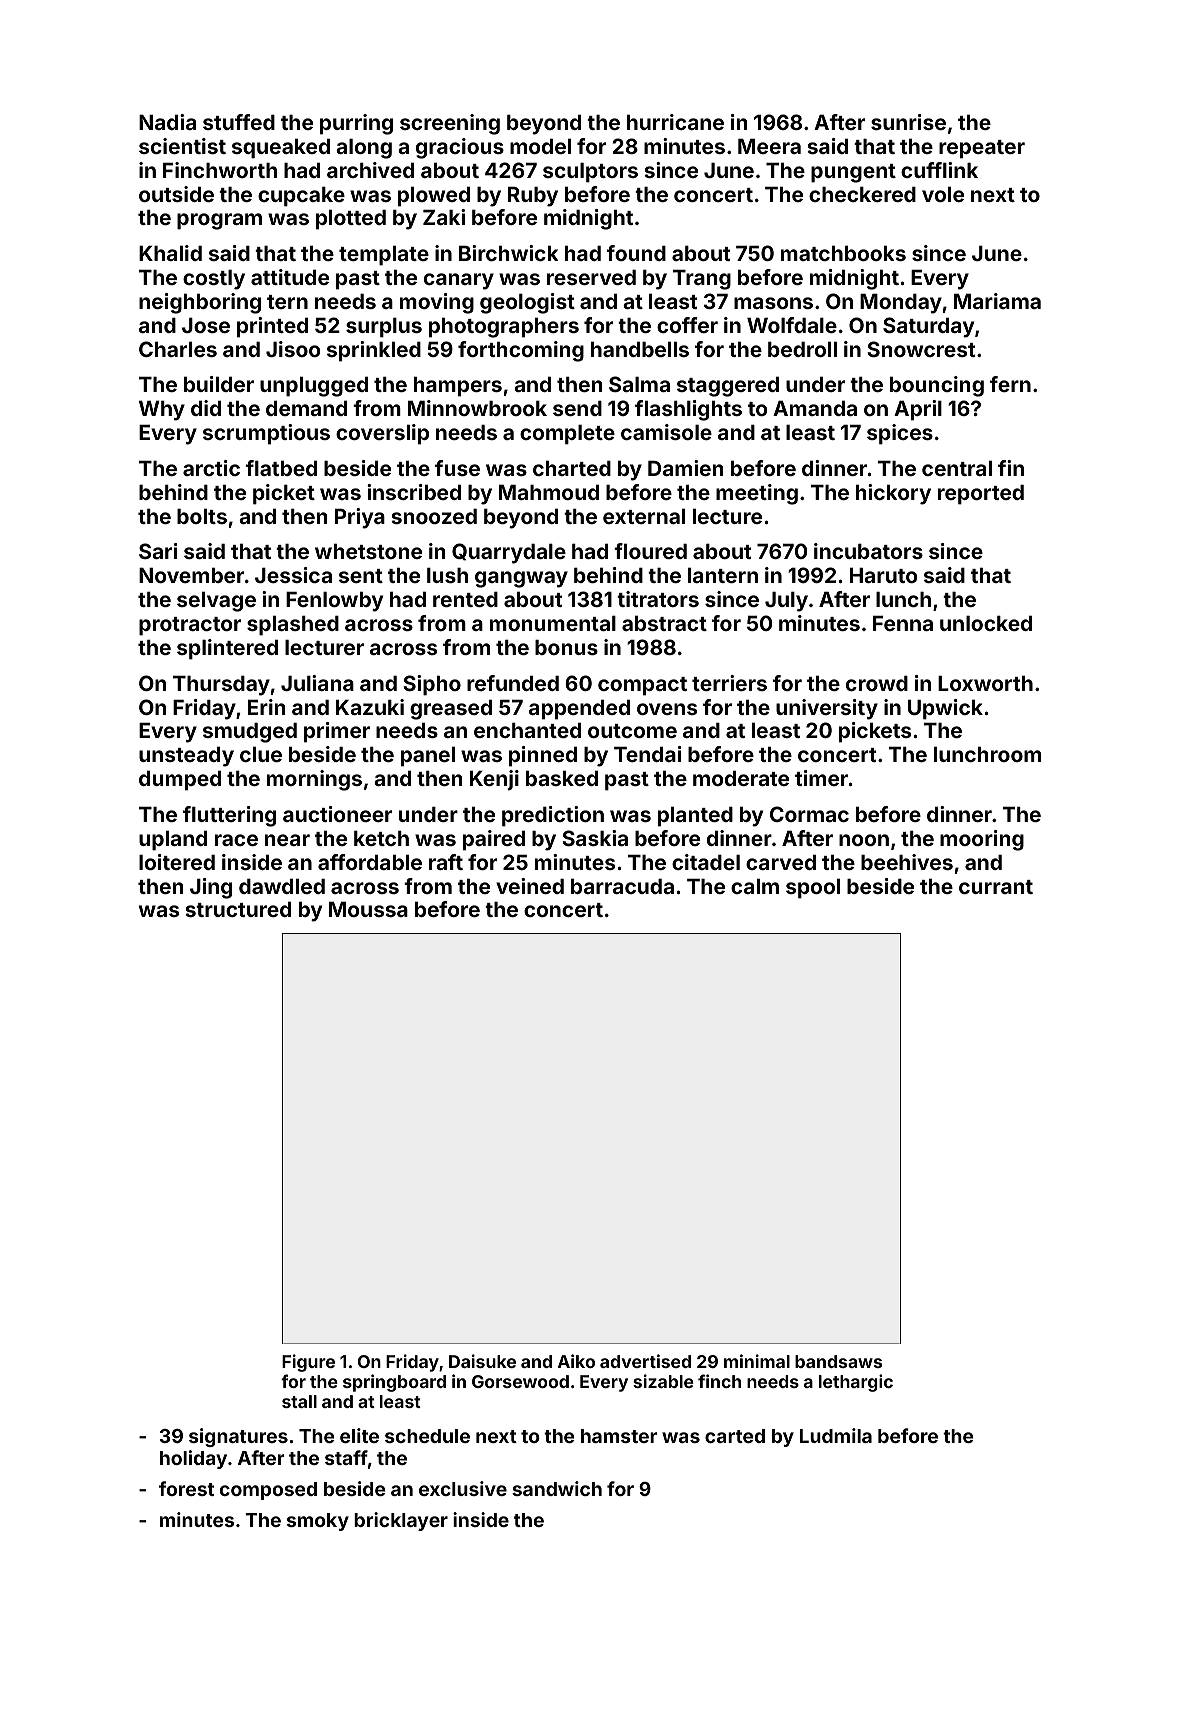  What do you see at coordinates (757, 494) in the image?
I see `meeting` at bounding box center [757, 494].
